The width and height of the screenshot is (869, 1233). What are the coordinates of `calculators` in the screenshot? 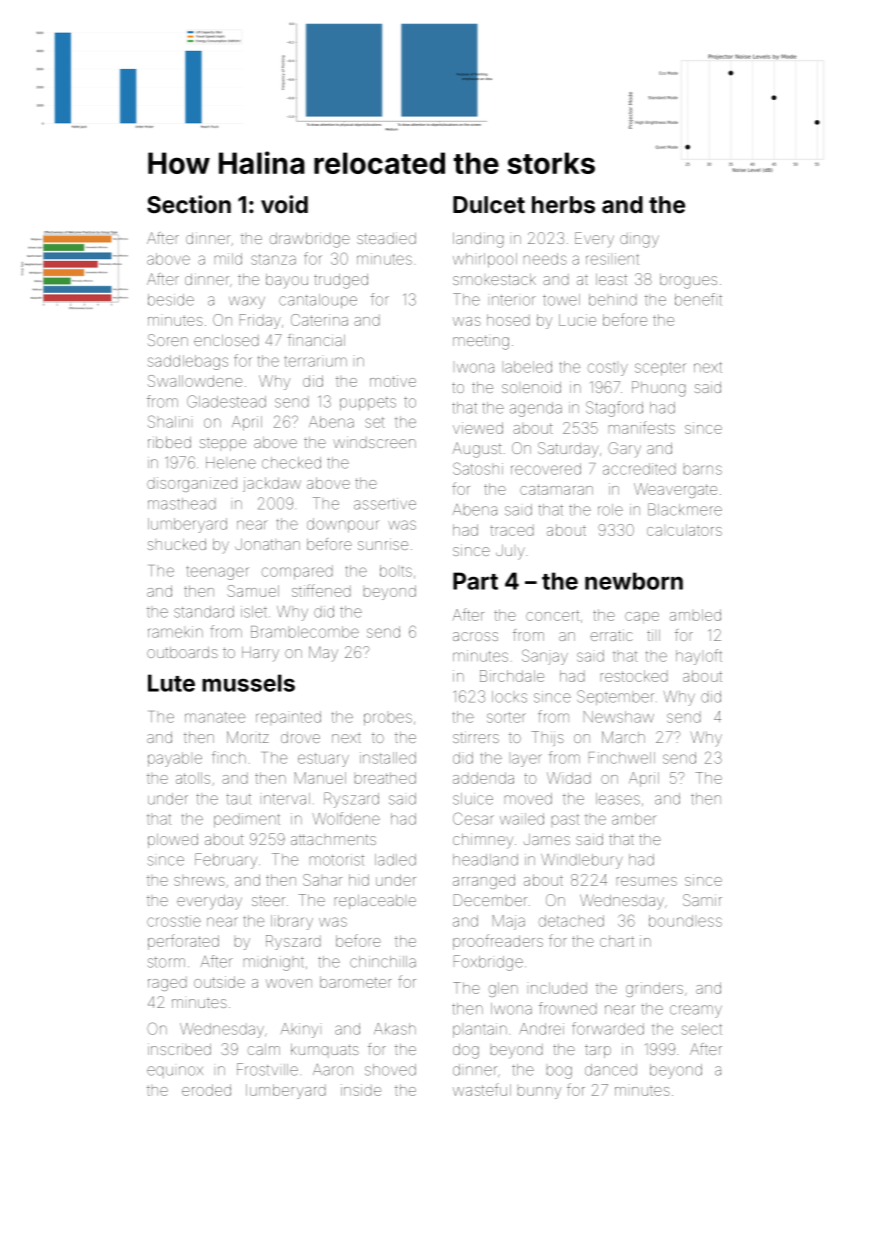 It's located at (684, 530).
